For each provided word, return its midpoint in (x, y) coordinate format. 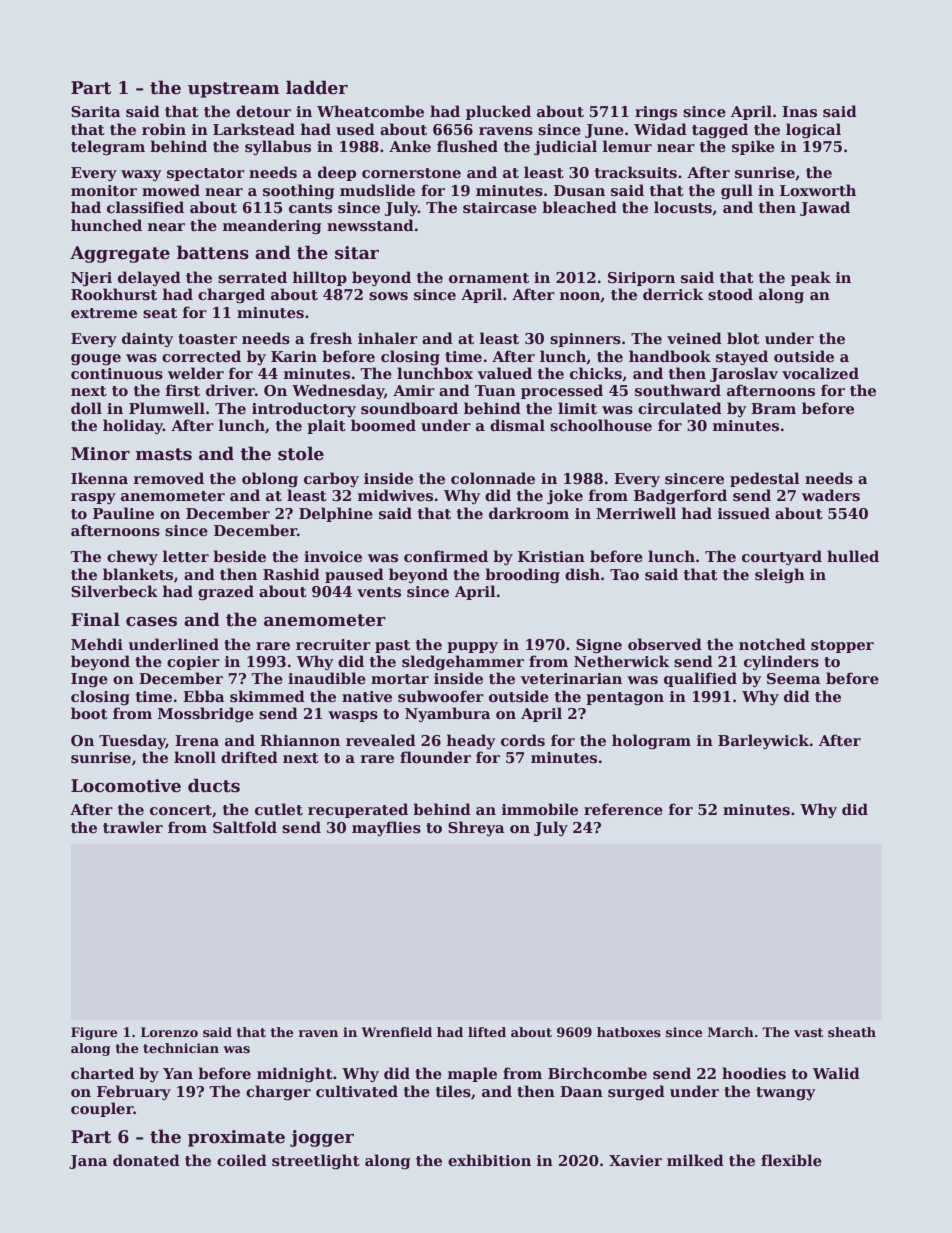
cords (523, 740)
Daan (581, 1091)
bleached (579, 207)
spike (753, 147)
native (367, 696)
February (134, 1092)
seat (160, 313)
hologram (651, 741)
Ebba (204, 696)
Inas (799, 111)
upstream (234, 90)
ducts (214, 785)
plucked (498, 112)
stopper (842, 646)
